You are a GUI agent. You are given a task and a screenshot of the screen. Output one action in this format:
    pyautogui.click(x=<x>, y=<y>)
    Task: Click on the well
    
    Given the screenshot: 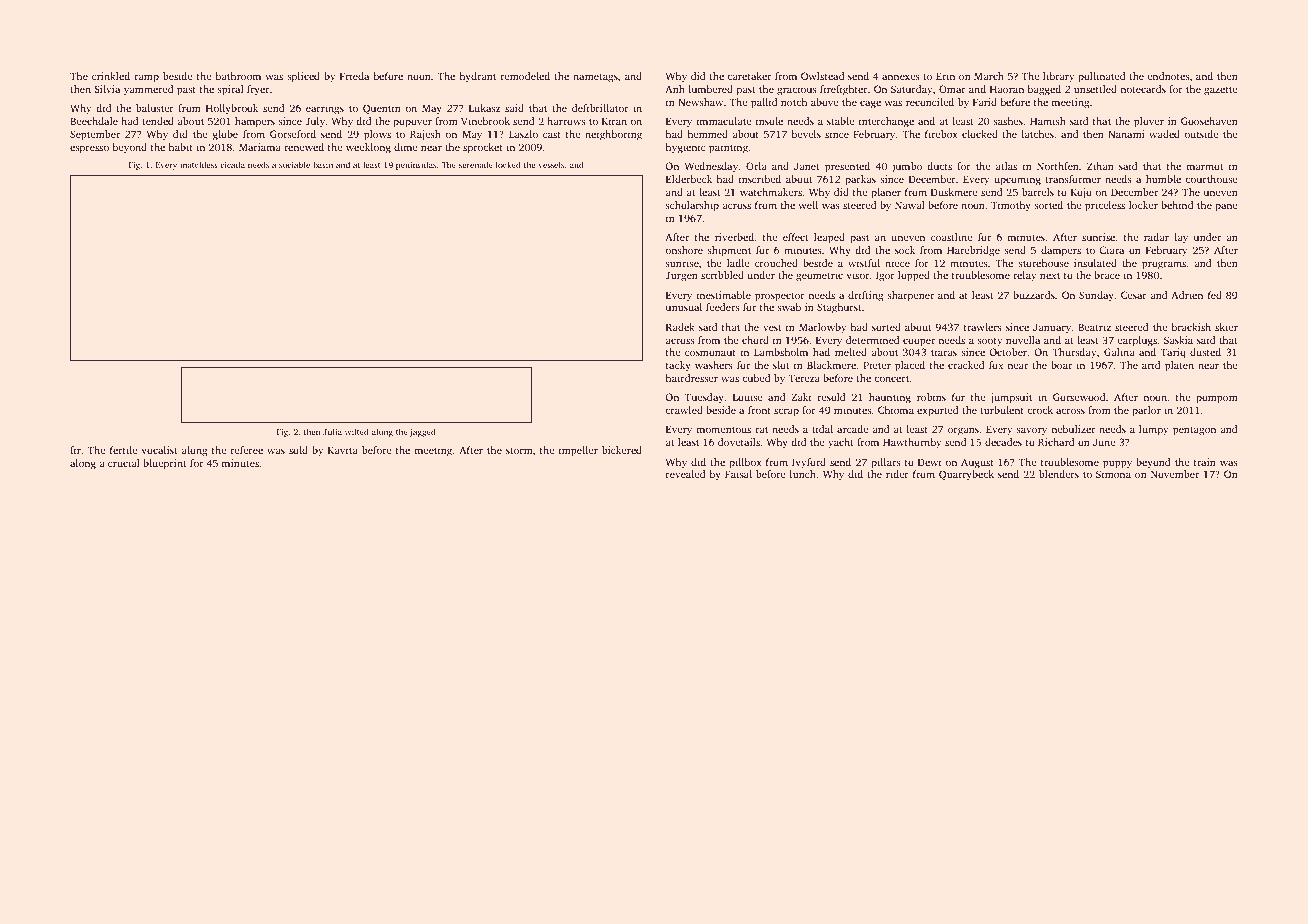 What is the action you would take?
    pyautogui.click(x=808, y=205)
